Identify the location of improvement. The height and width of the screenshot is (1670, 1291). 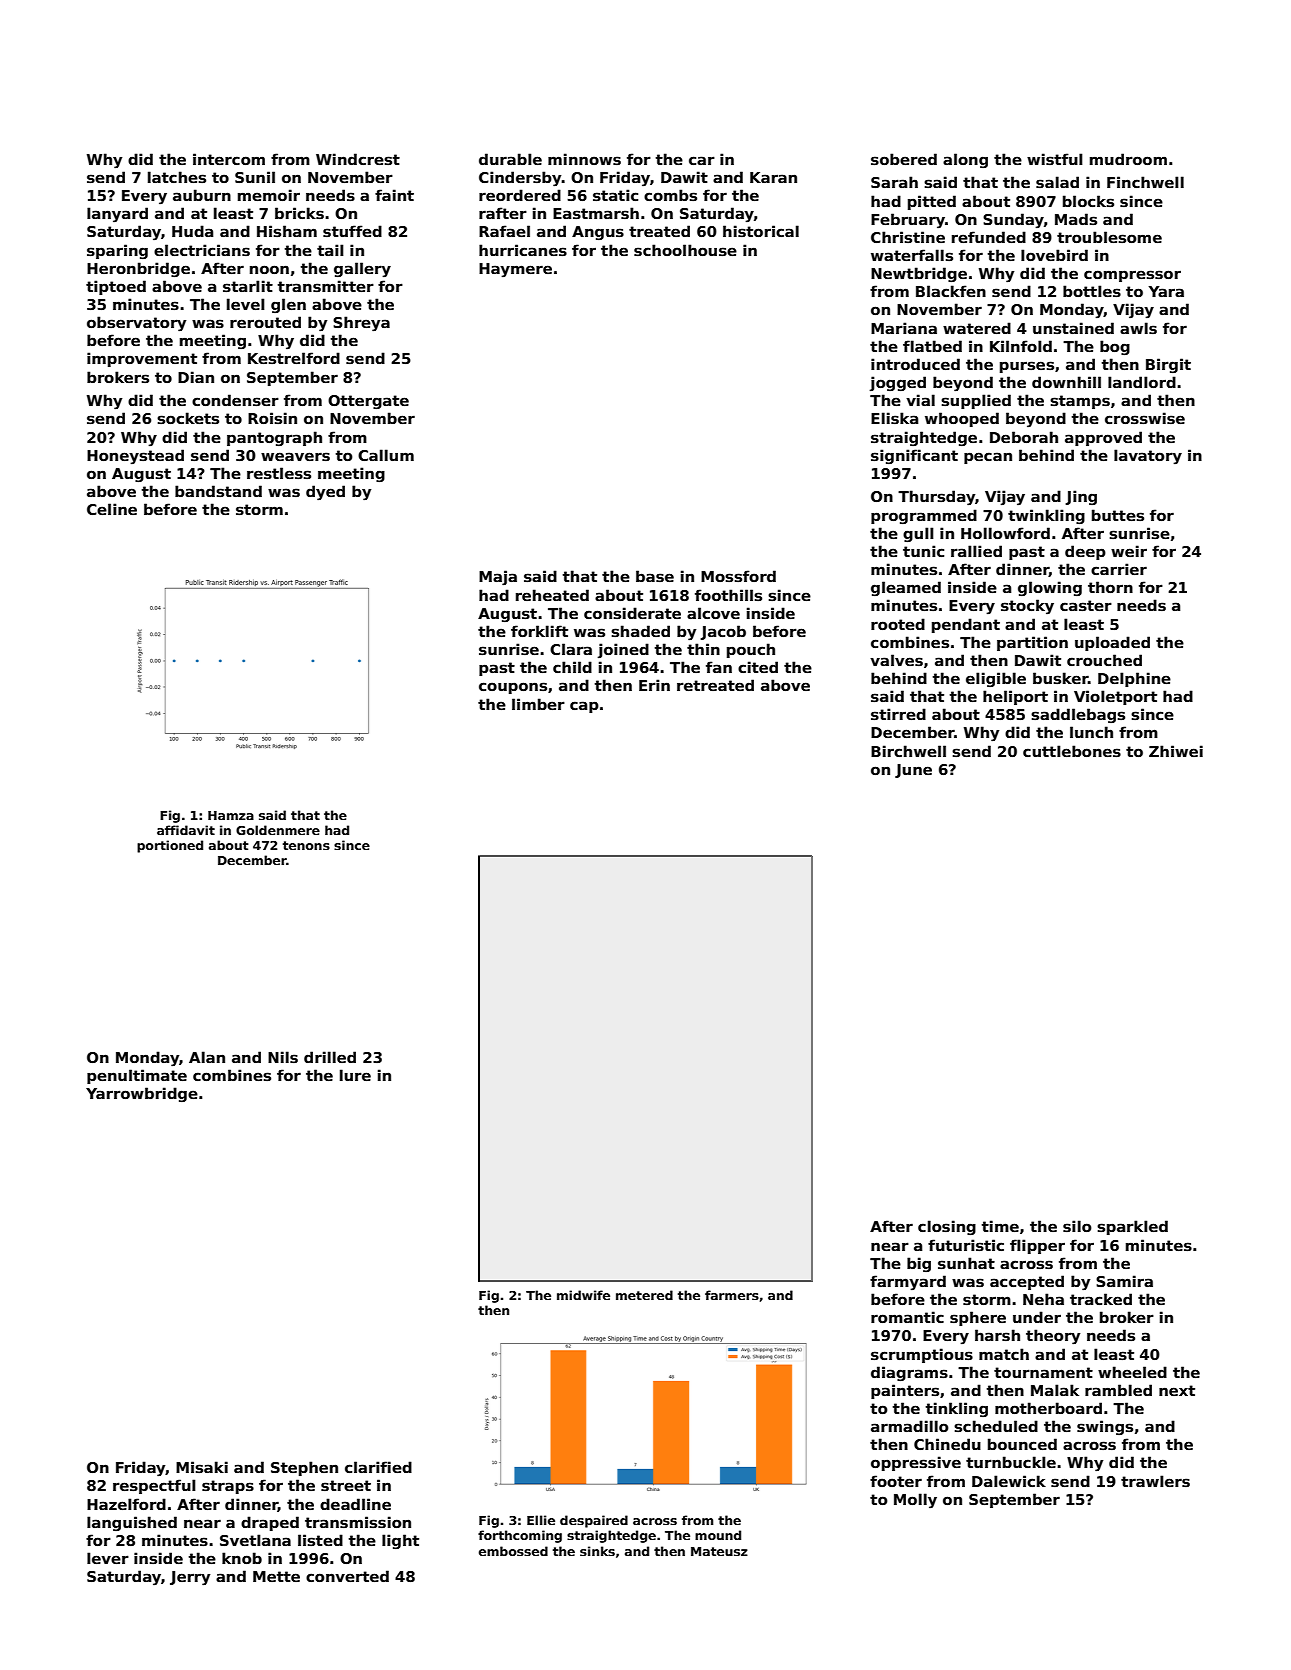
(142, 359).
